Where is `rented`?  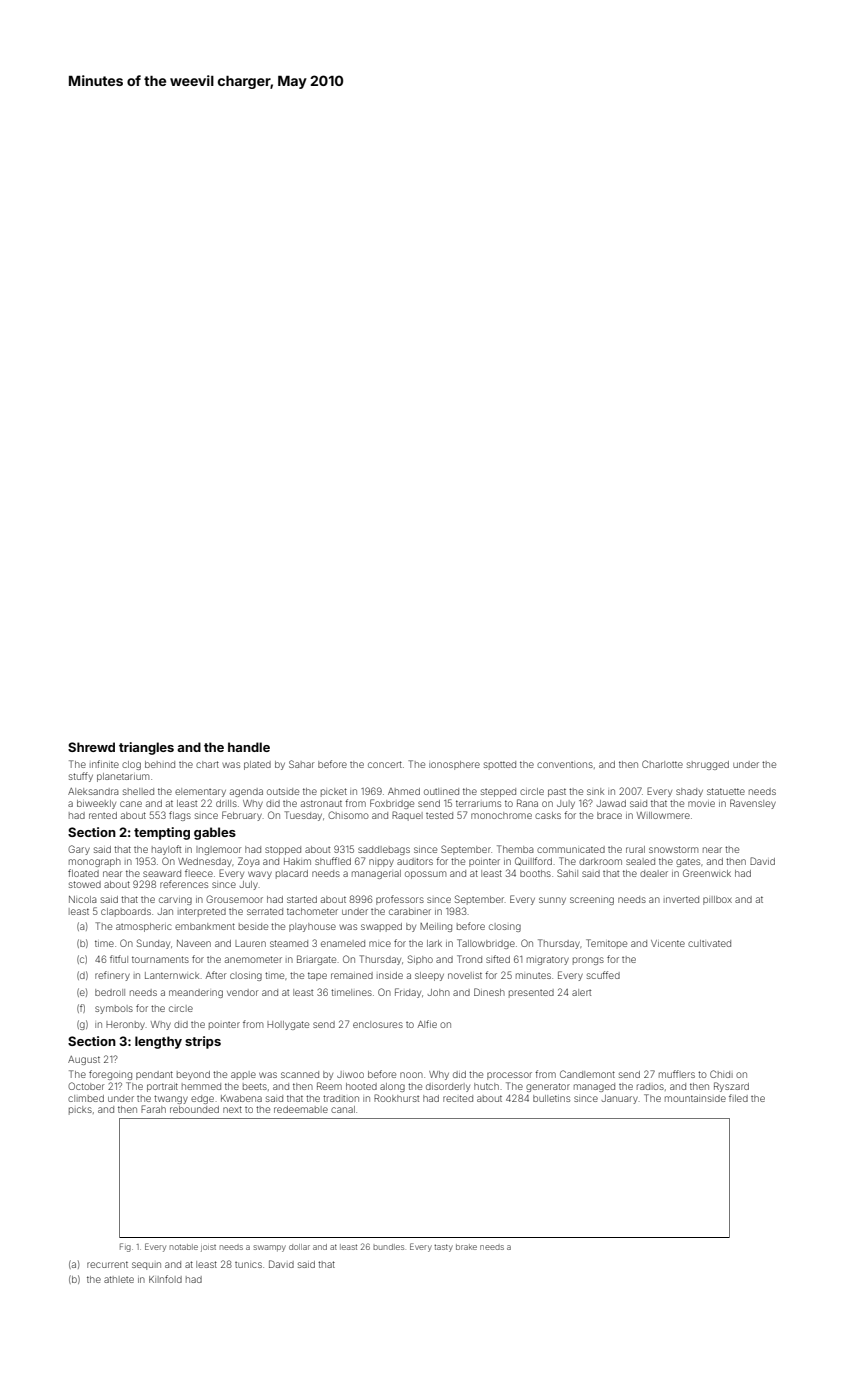
rented is located at coordinates (103, 815).
